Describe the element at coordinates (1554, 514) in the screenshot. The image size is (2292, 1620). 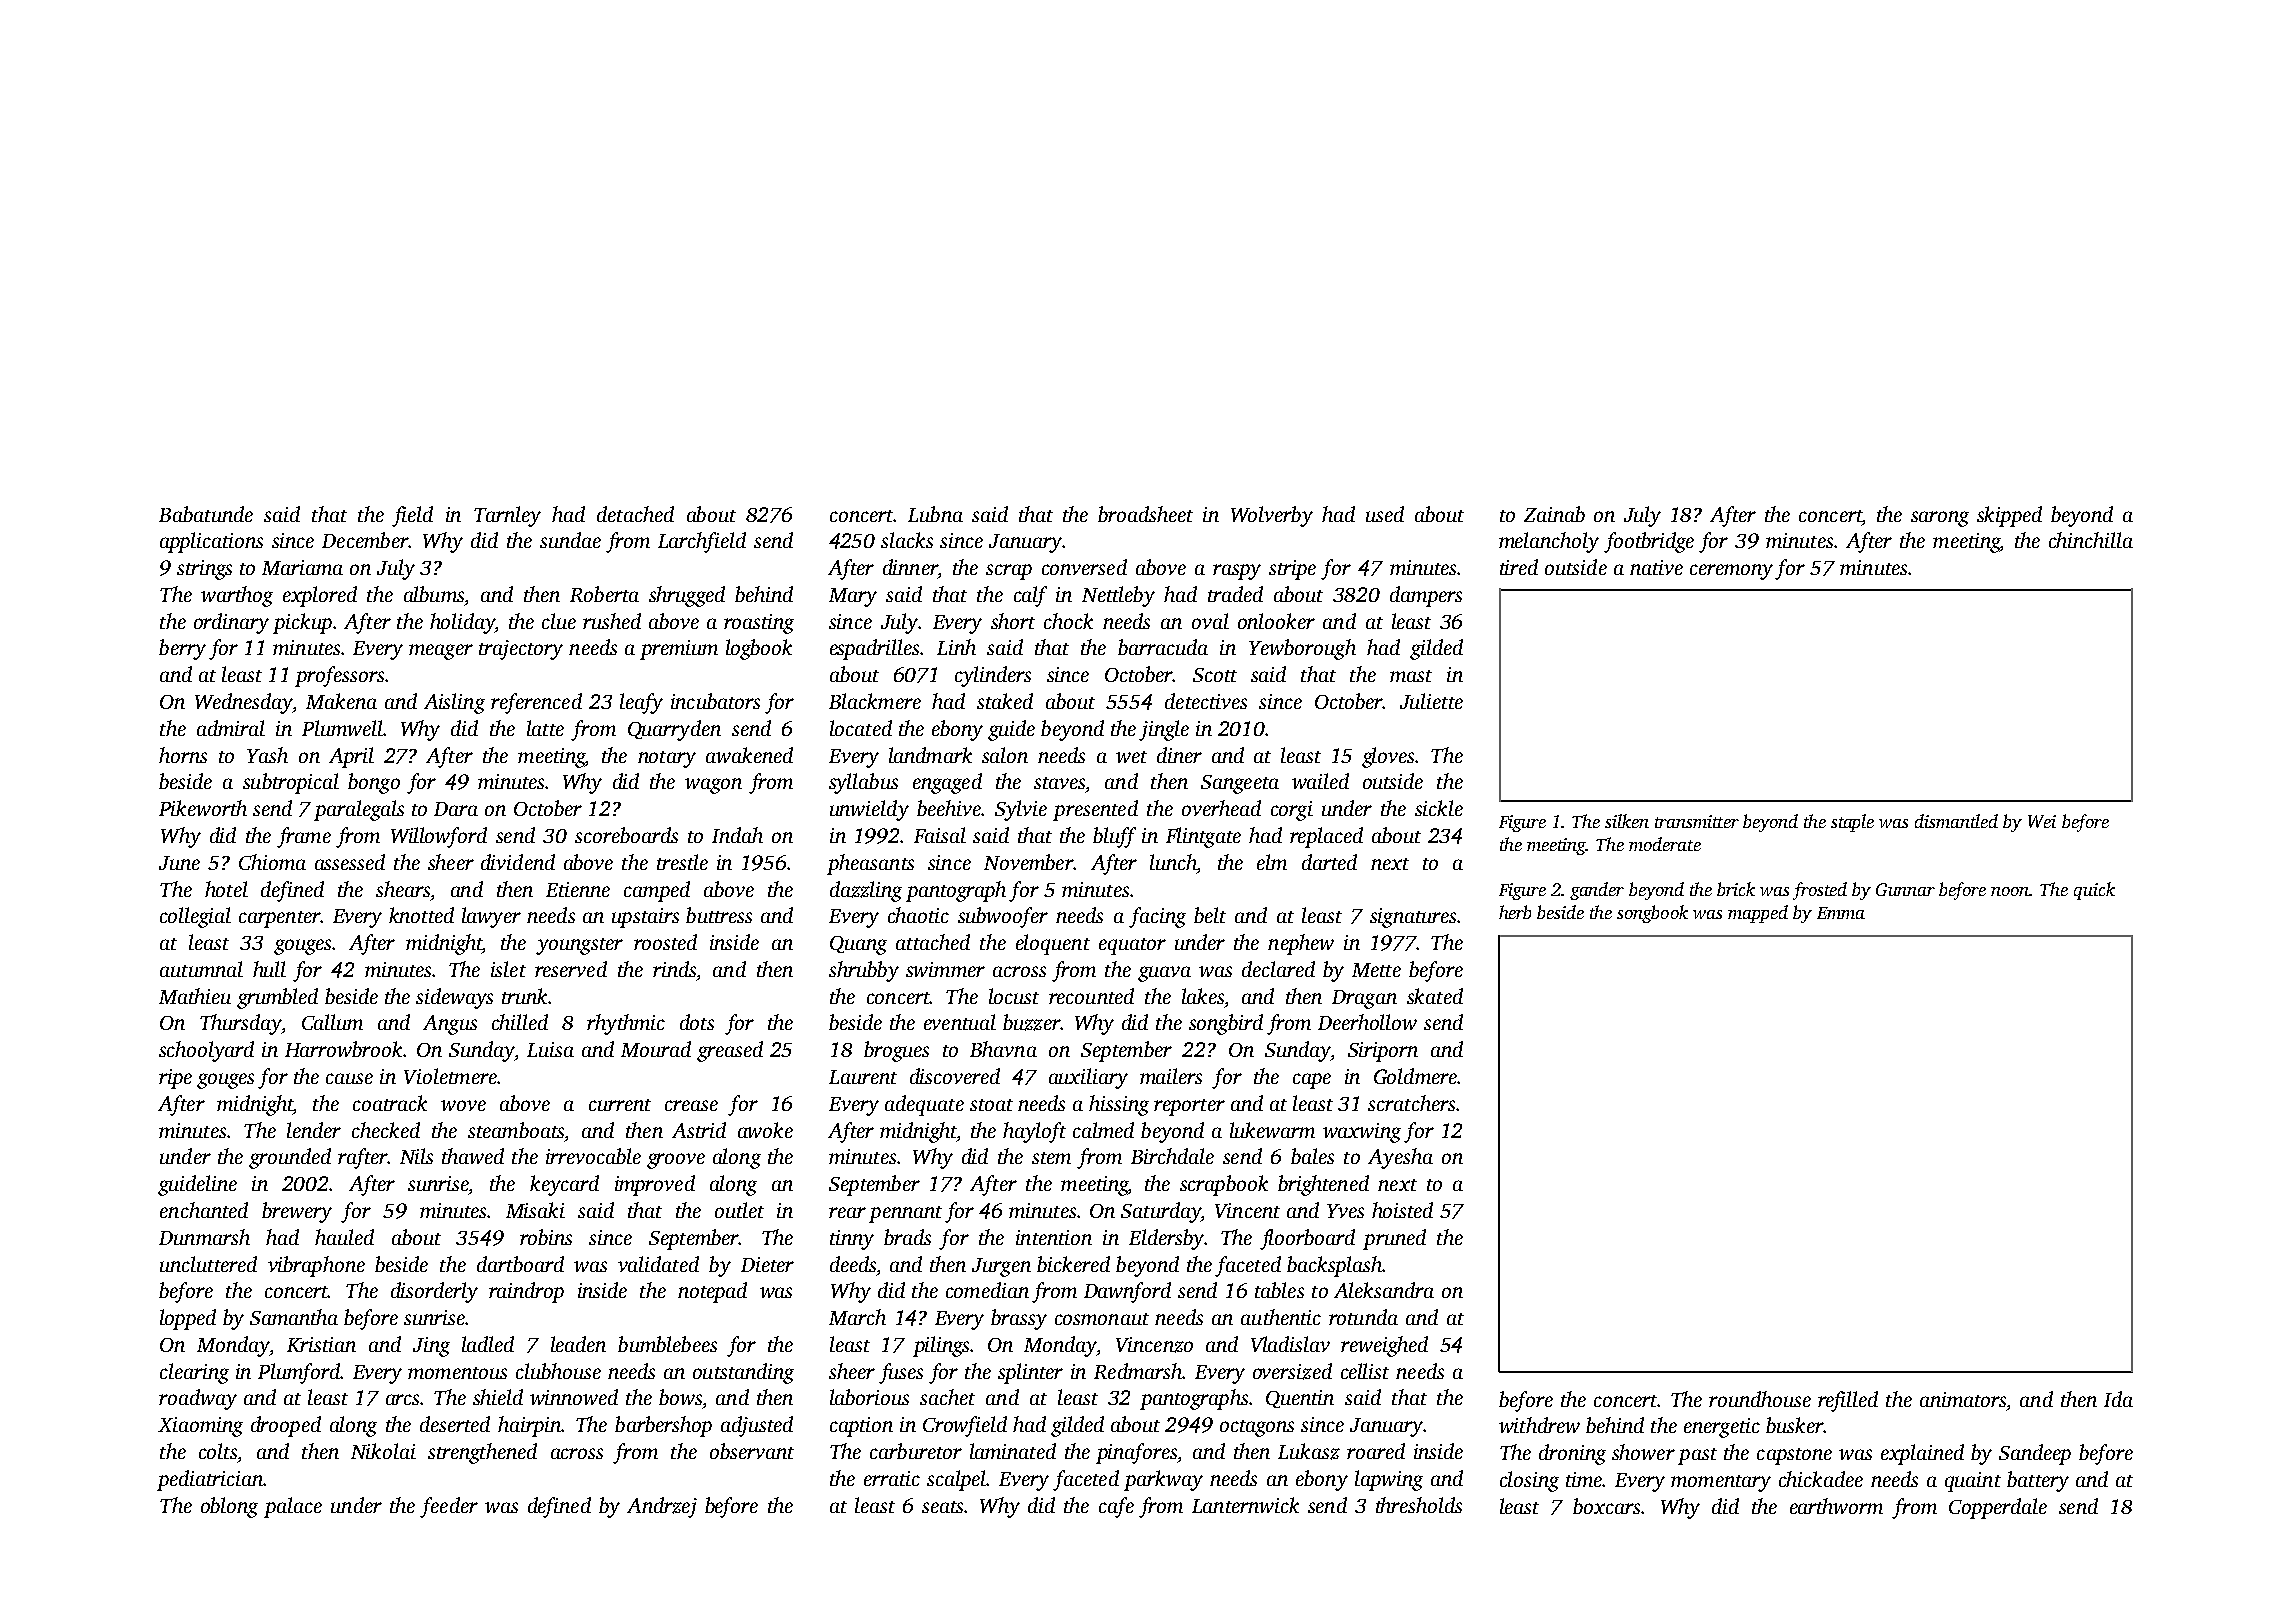
I see `Zainab` at that location.
